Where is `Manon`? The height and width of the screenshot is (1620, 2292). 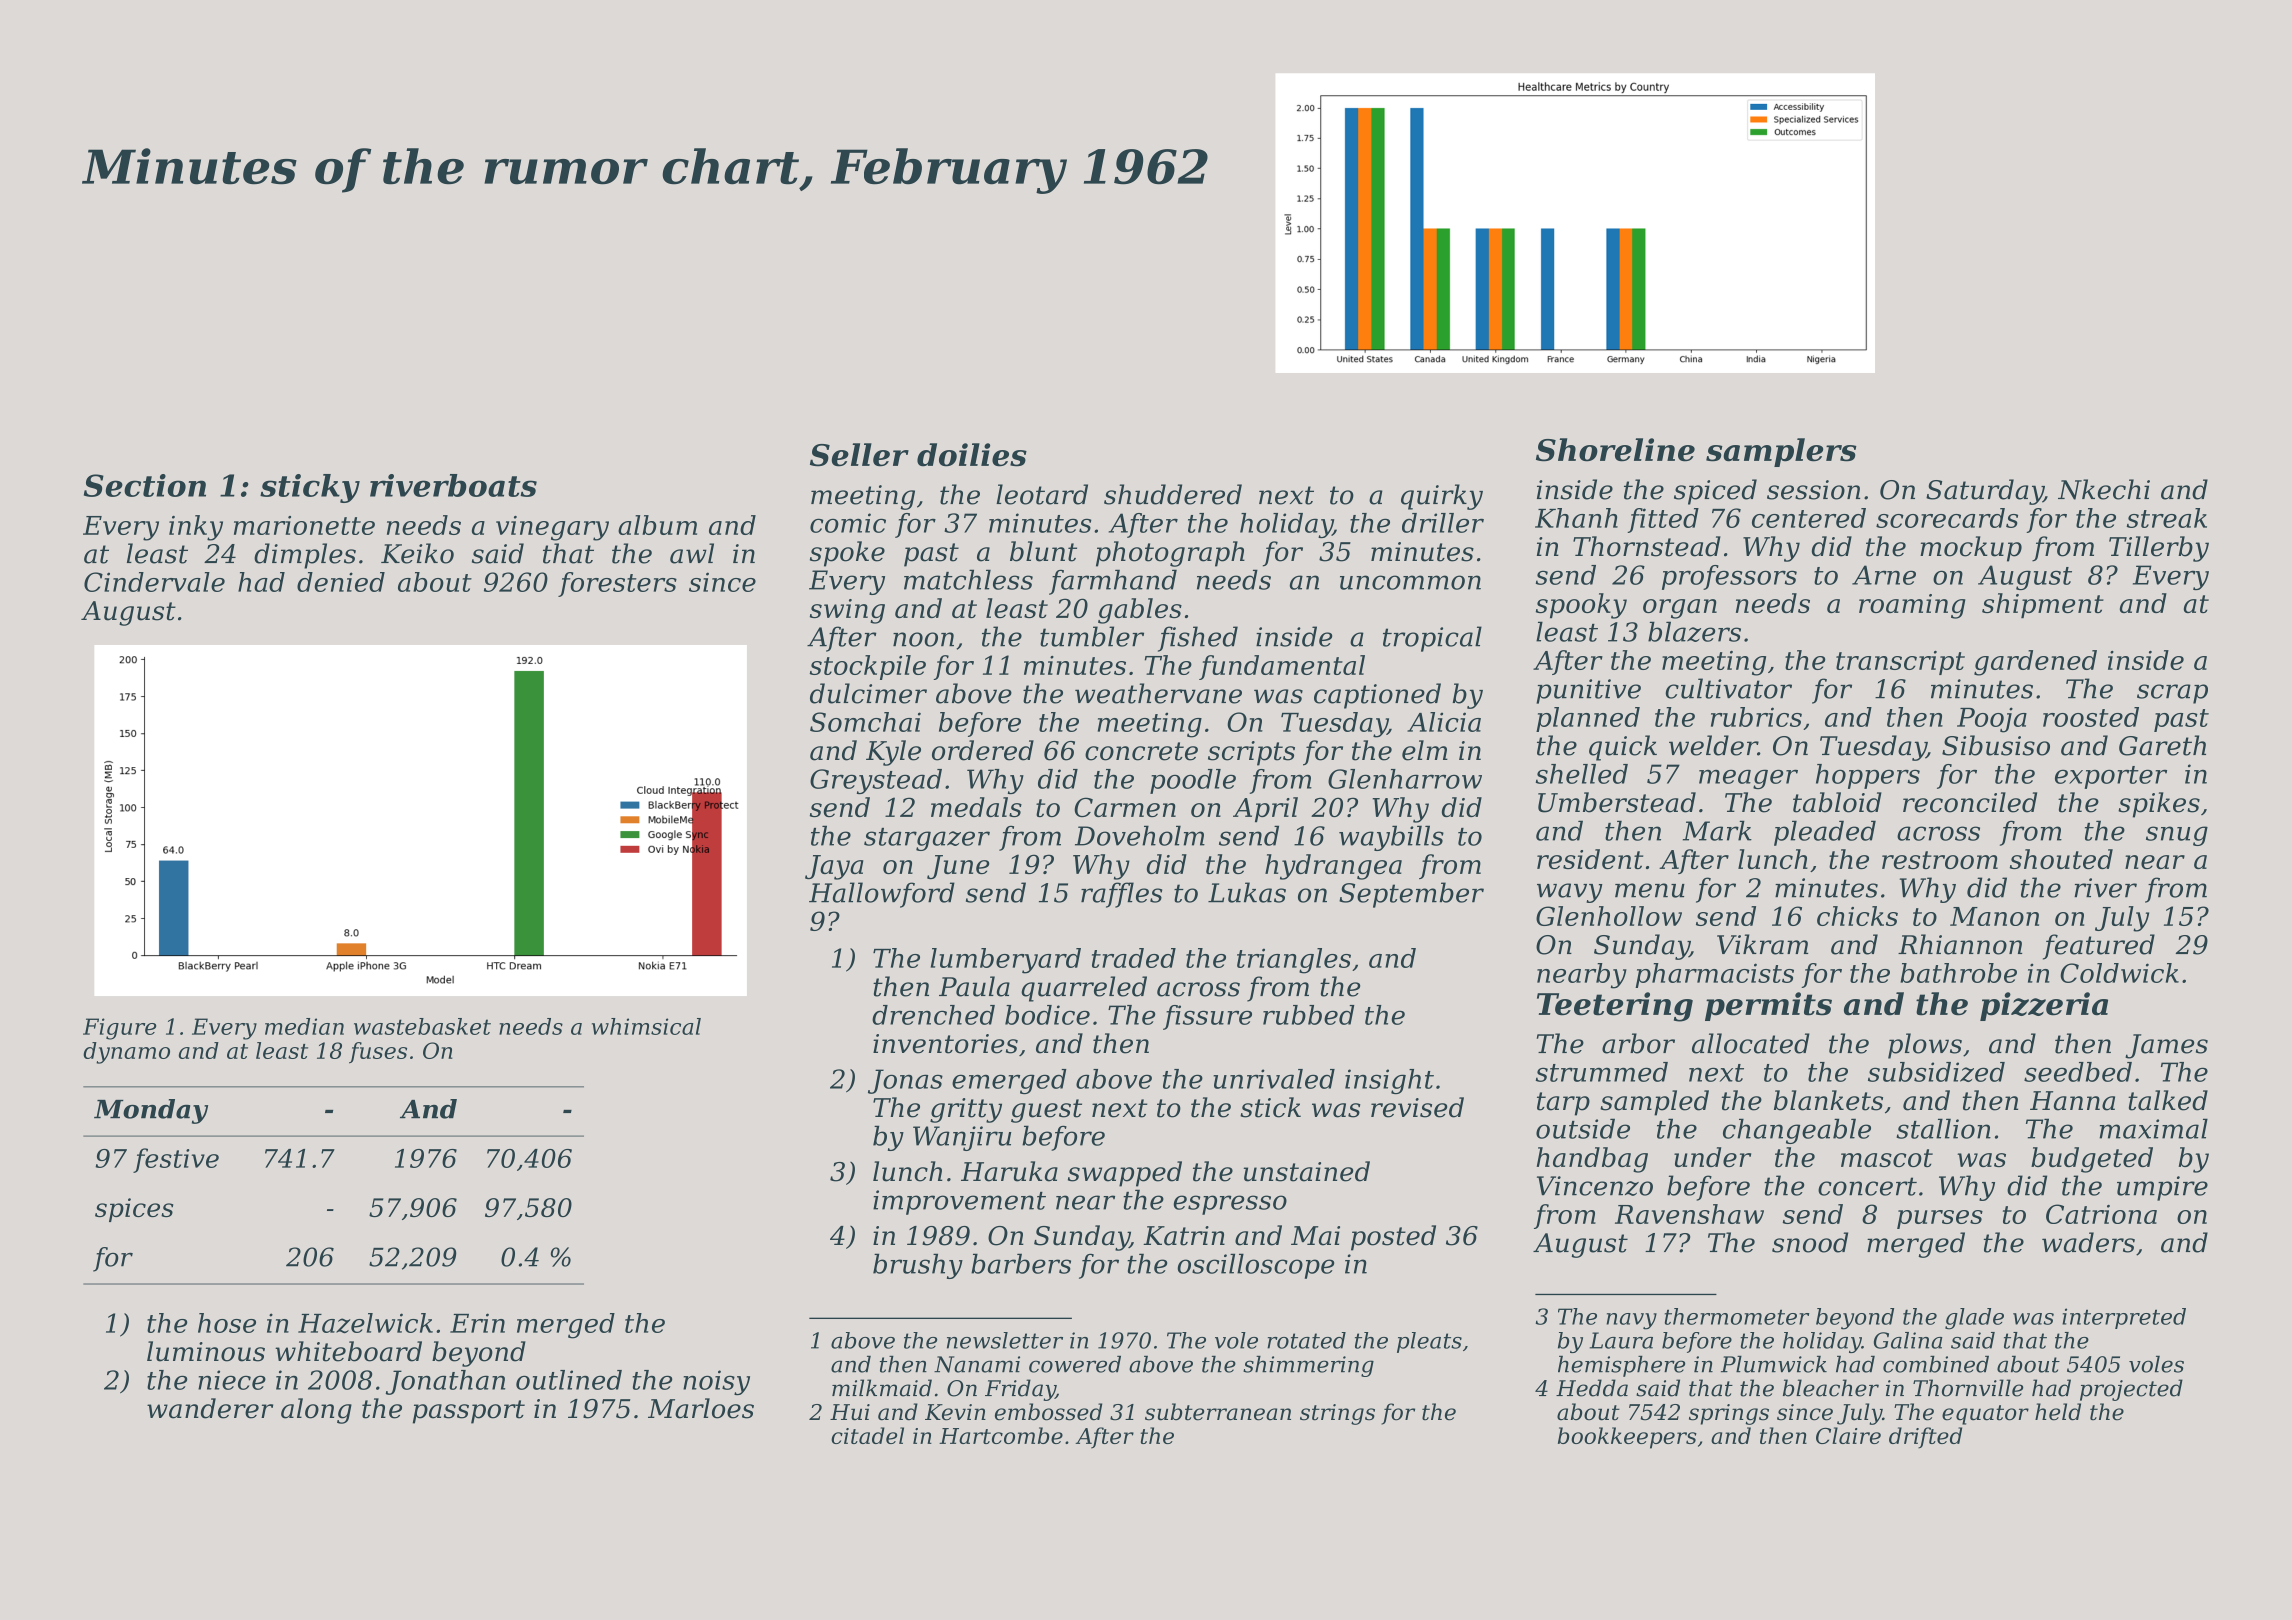 Manon is located at coordinates (1994, 916).
